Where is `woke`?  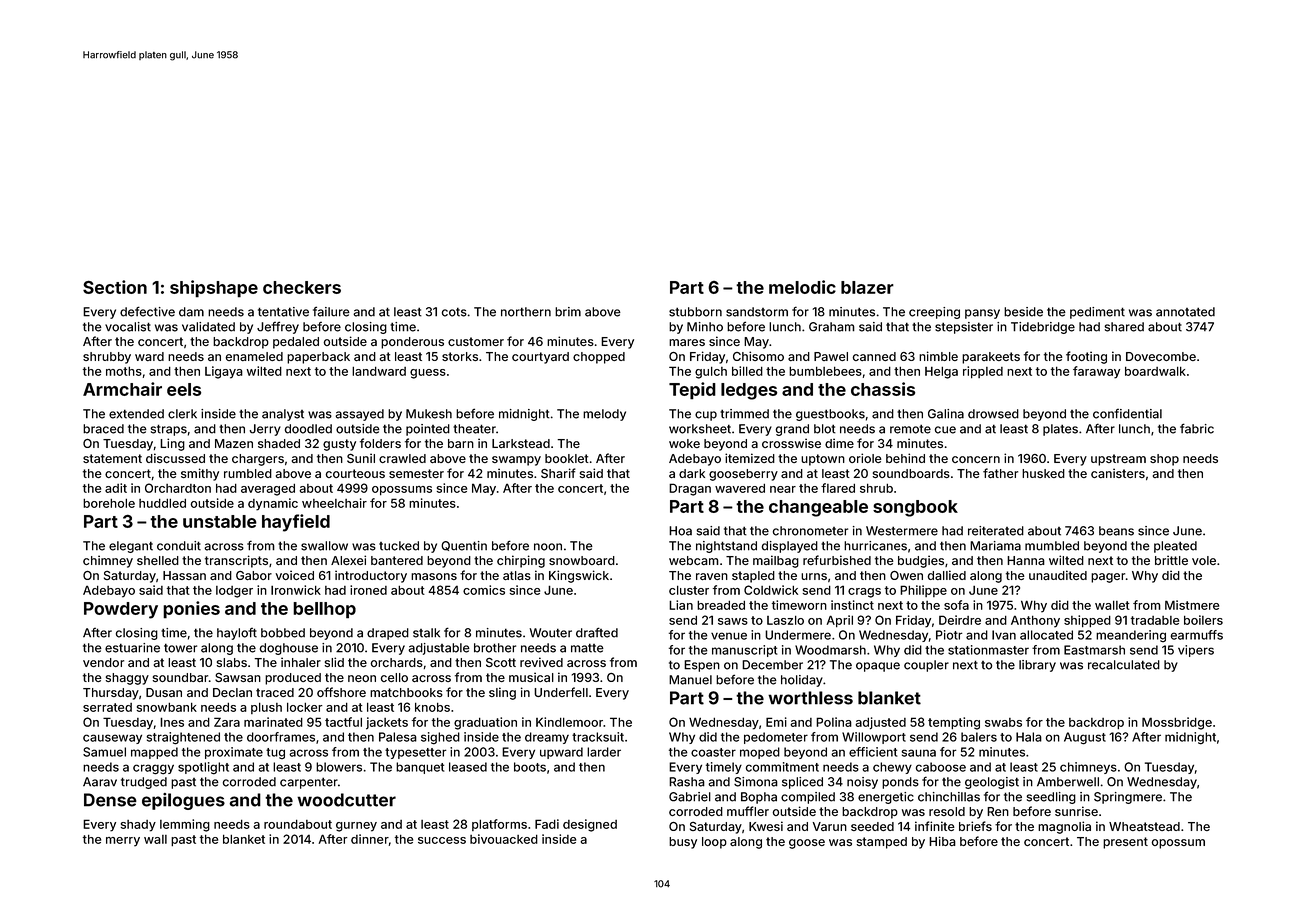
woke is located at coordinates (684, 443).
